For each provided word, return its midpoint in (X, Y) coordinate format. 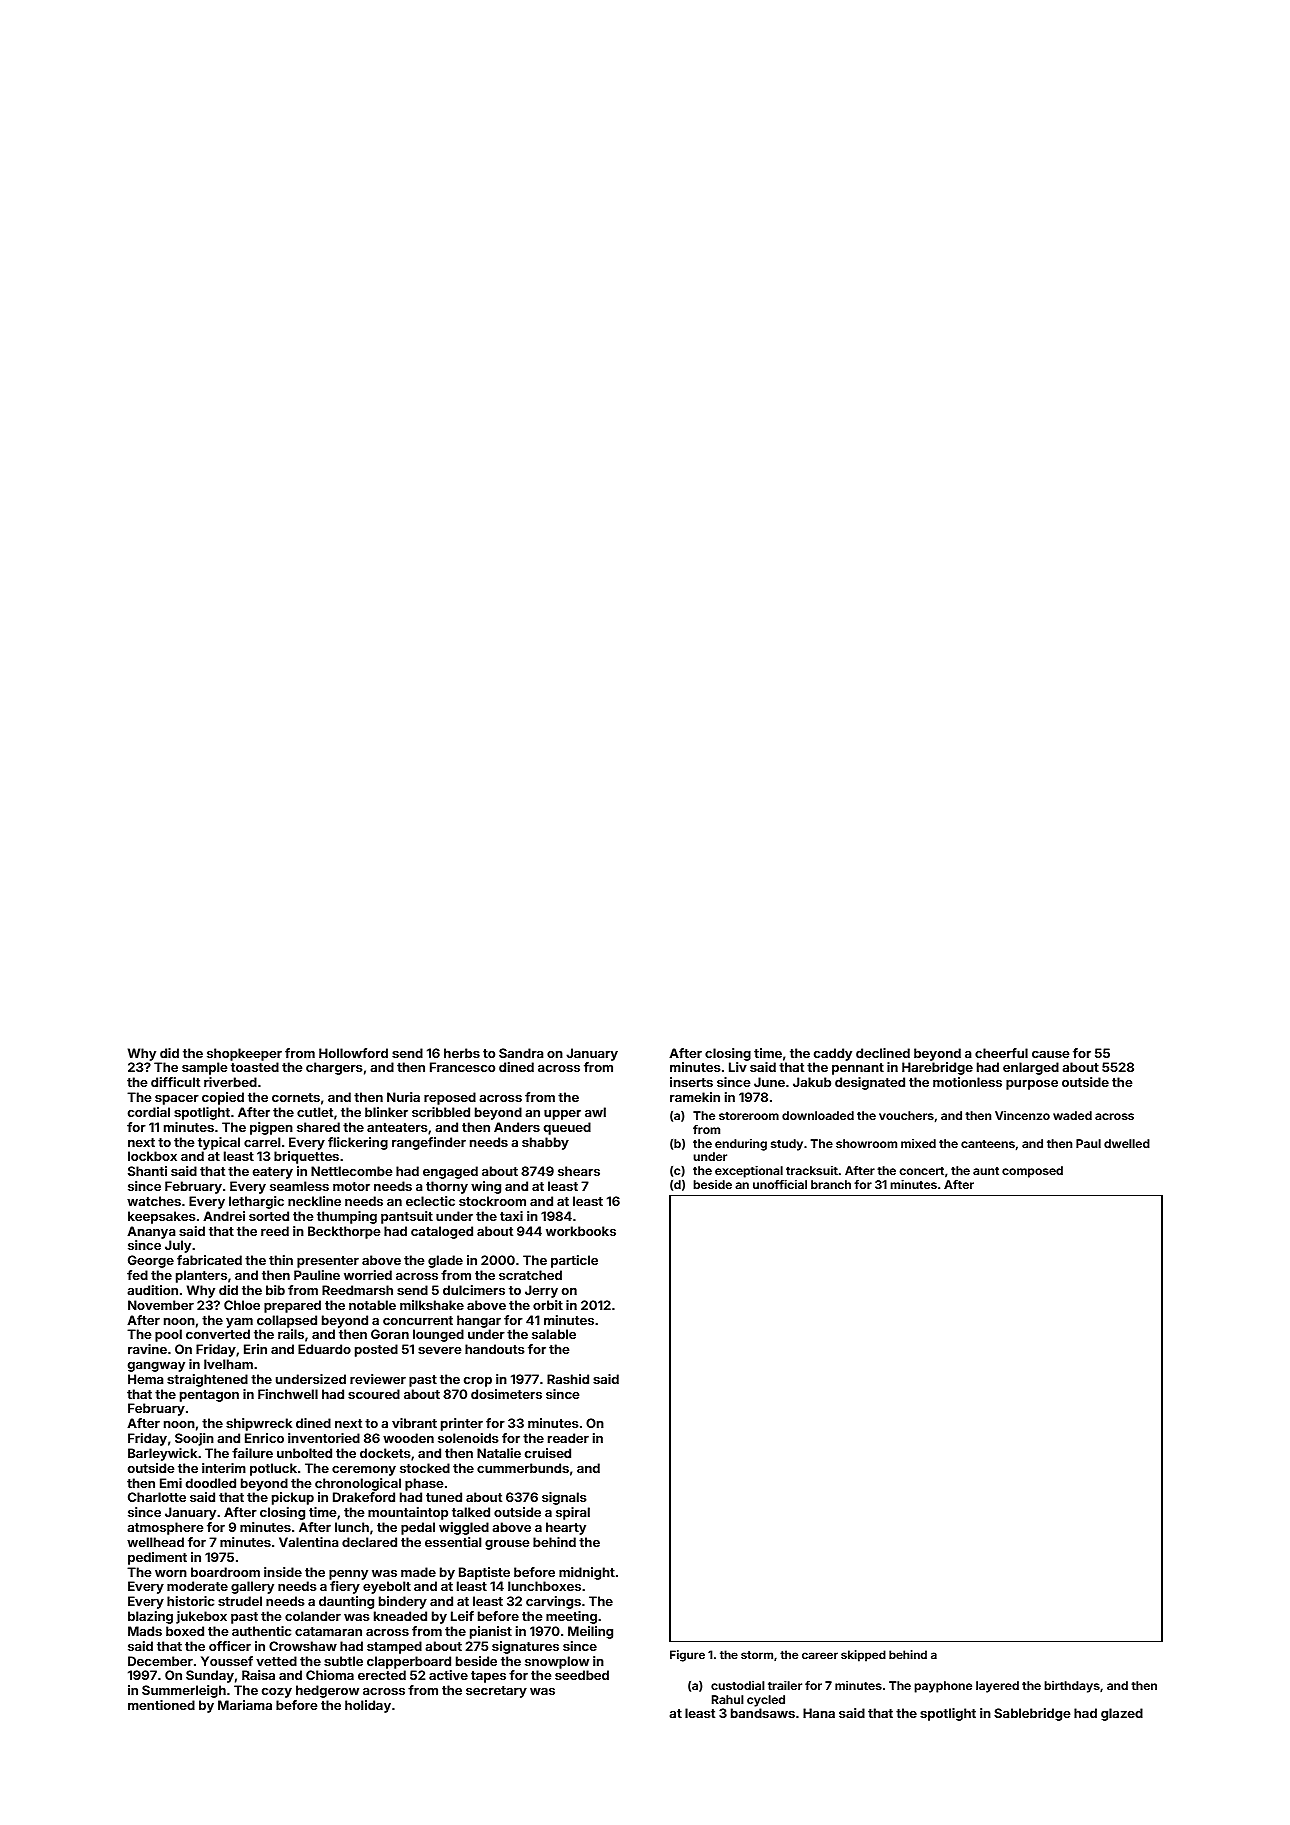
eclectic (430, 1201)
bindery (403, 1602)
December (160, 1661)
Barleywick (162, 1454)
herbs (462, 1053)
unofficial (780, 1184)
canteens (988, 1144)
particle (574, 1261)
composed (1032, 1172)
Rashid (568, 1379)
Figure (687, 1656)
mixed (918, 1143)
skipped (863, 1656)
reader (568, 1438)
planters (201, 1276)
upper (562, 1115)
